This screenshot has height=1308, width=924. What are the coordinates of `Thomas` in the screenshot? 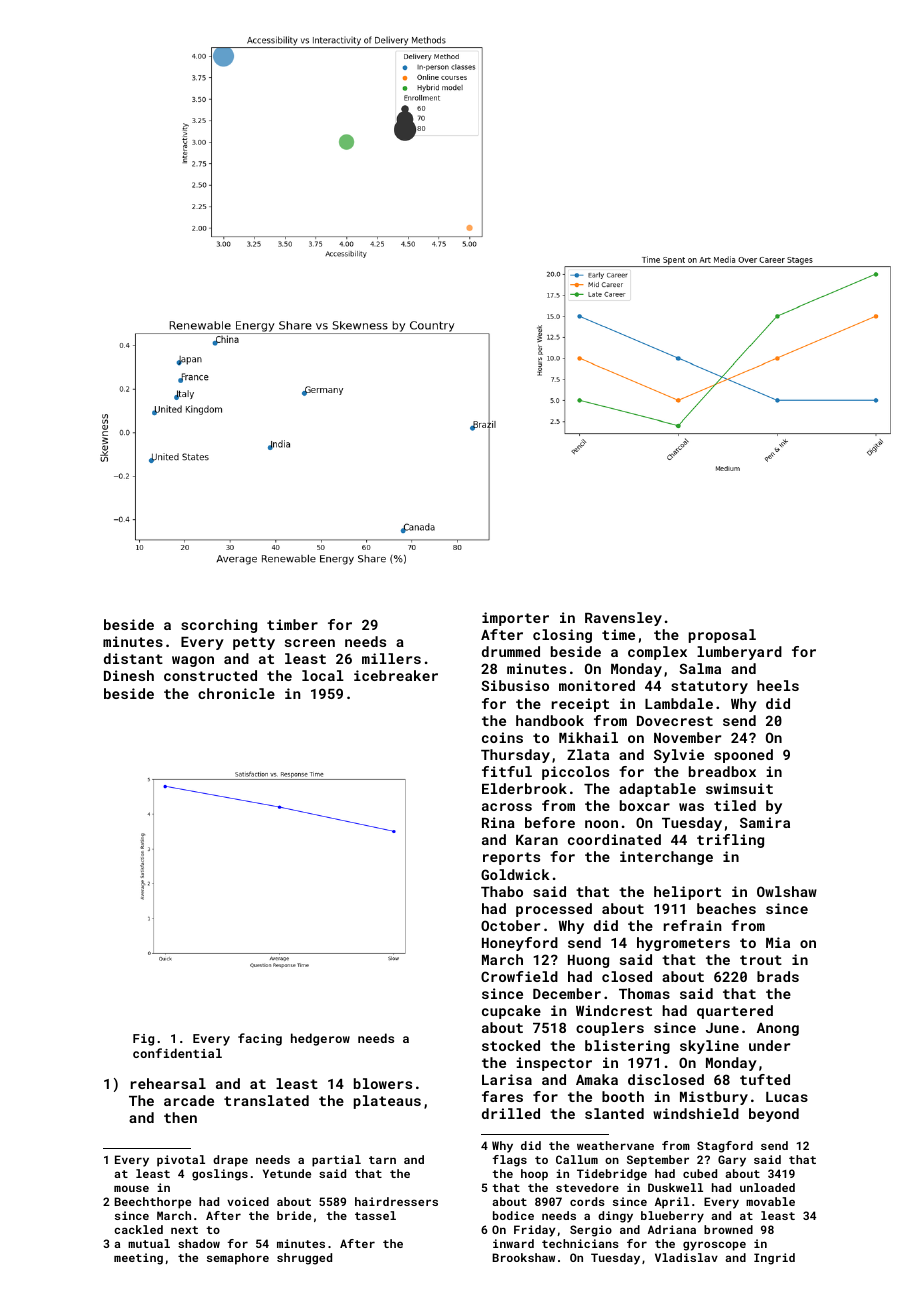 It's located at (644, 993).
